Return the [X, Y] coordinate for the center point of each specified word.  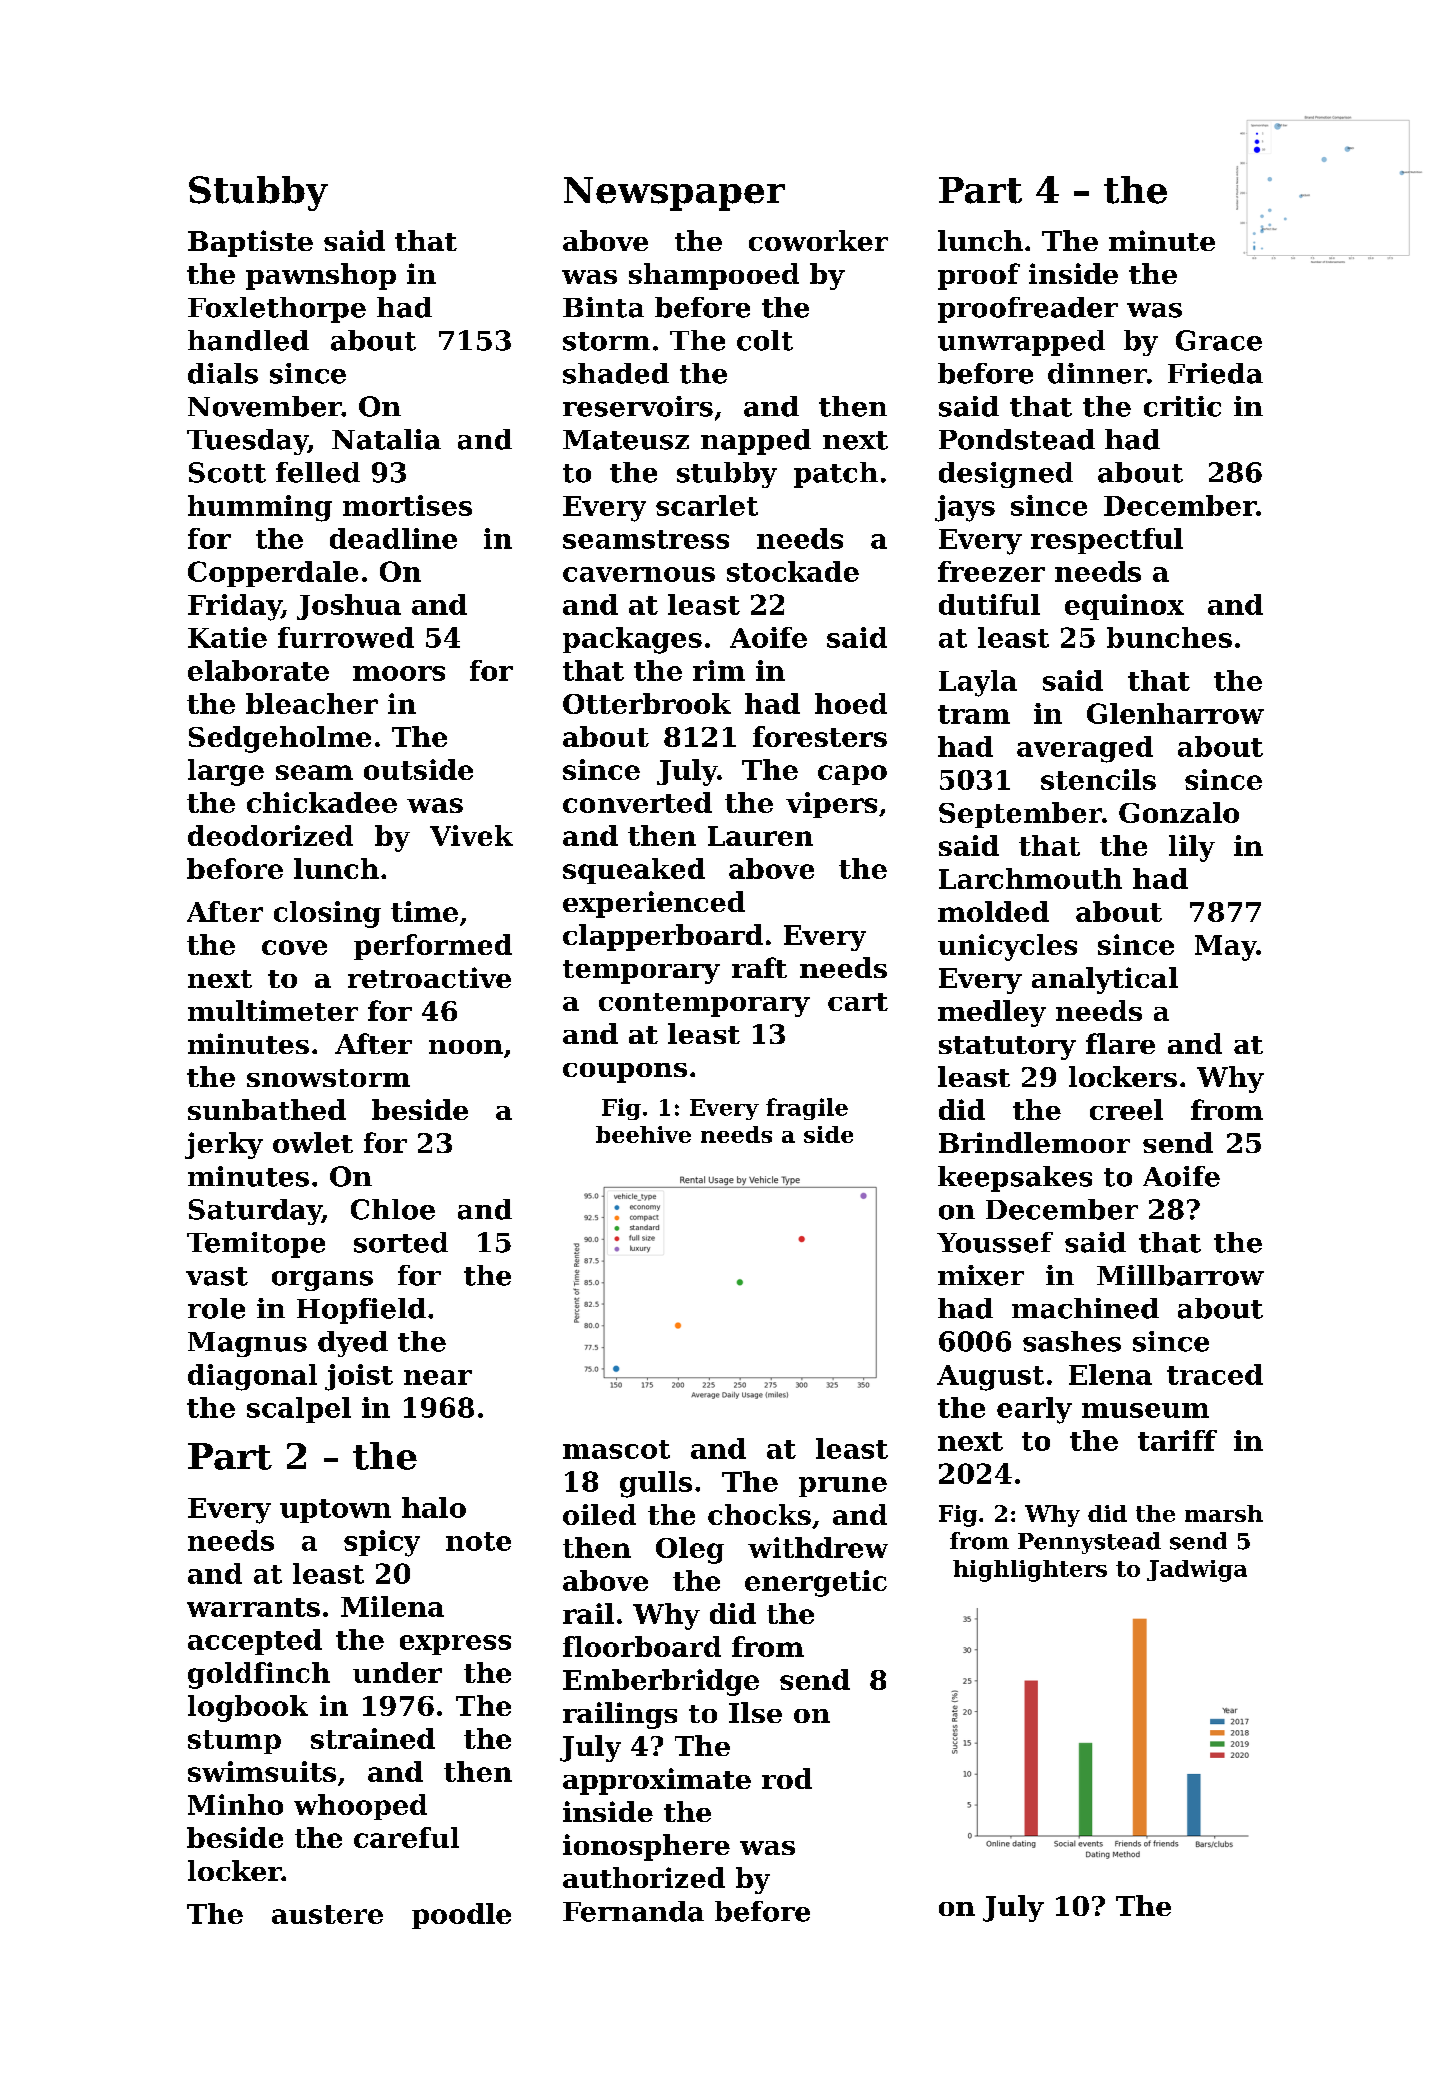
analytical [1105, 980]
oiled [599, 1514]
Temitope [256, 1245]
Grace [1219, 340]
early [1034, 1410]
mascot [616, 1449]
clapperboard [663, 937]
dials [223, 373]
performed [433, 947]
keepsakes [1015, 1179]
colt [765, 340]
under [397, 1672]
